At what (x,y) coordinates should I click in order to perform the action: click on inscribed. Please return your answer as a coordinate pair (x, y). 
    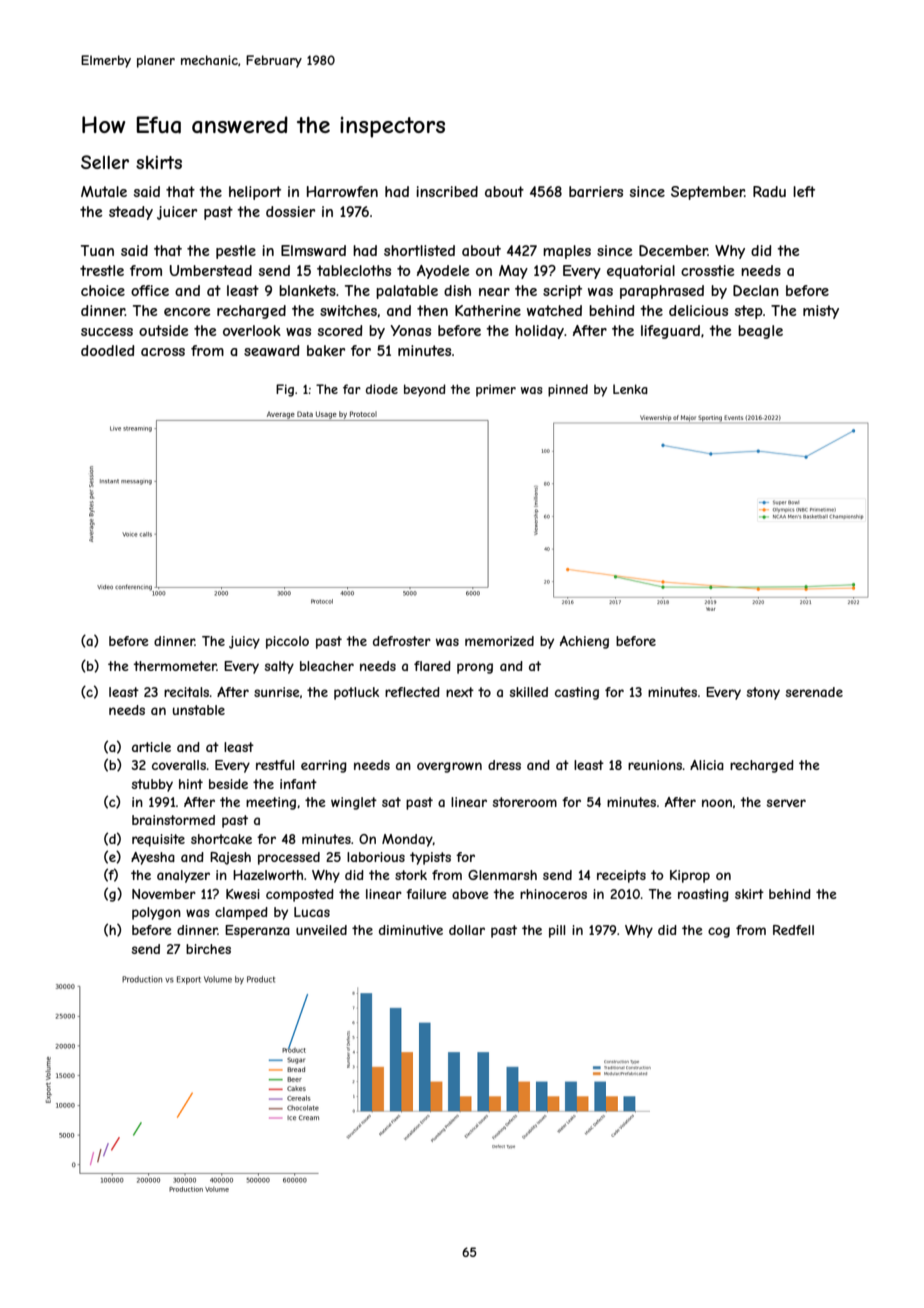
    Looking at the image, I should click on (447, 191).
